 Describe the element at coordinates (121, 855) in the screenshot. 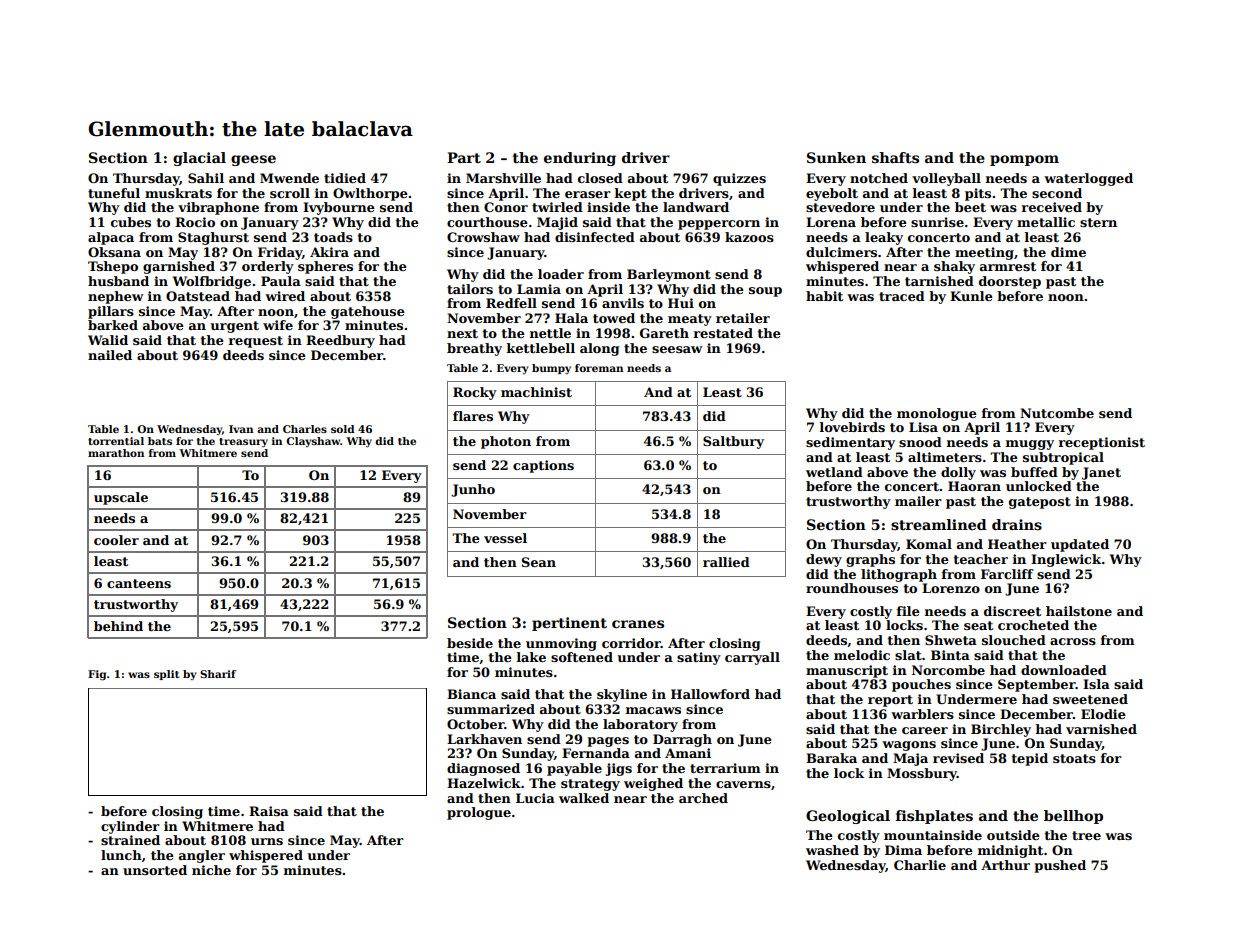

I see `lunch` at that location.
